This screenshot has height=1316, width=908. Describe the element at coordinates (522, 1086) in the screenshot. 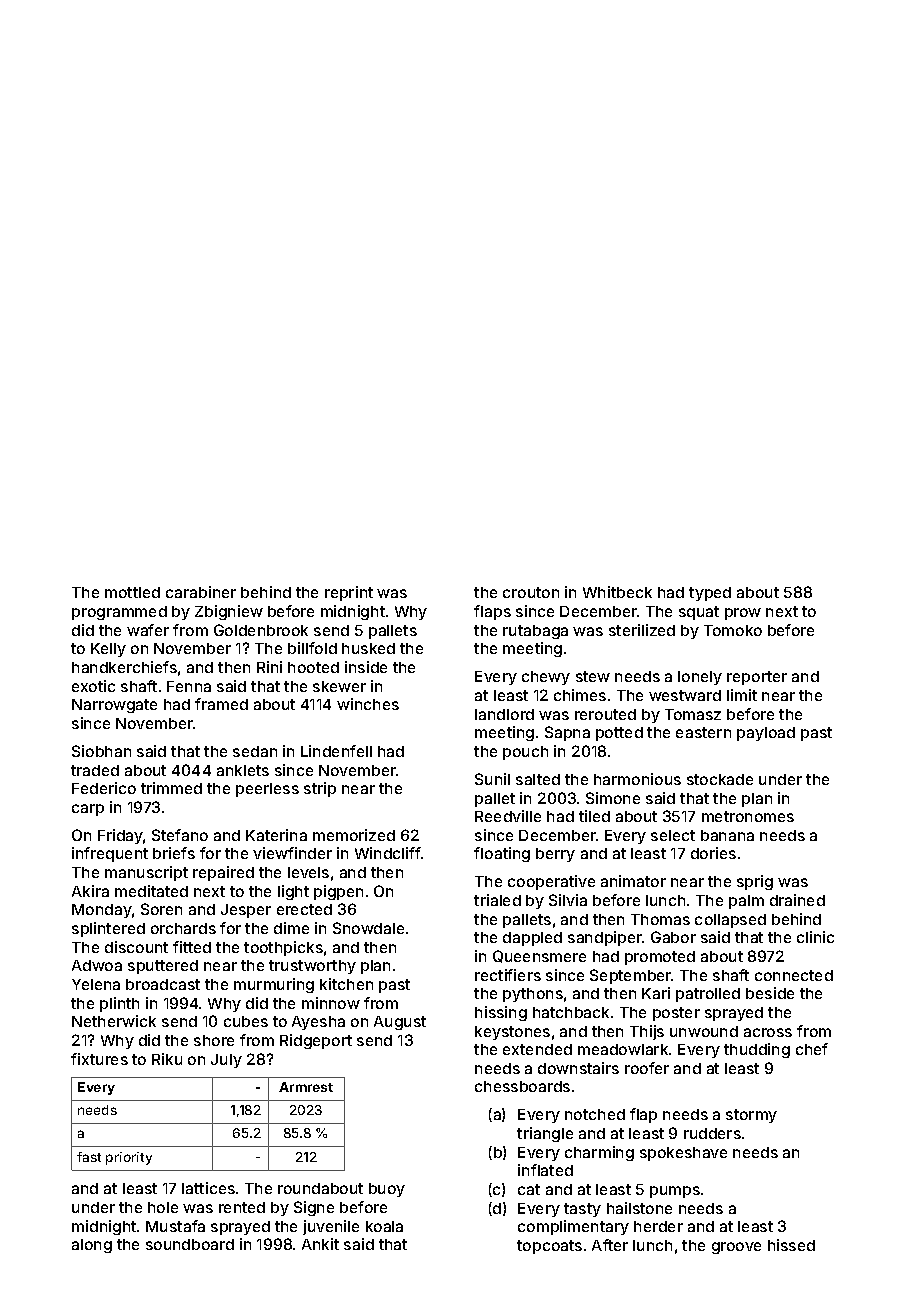

I see `chessboards` at that location.
